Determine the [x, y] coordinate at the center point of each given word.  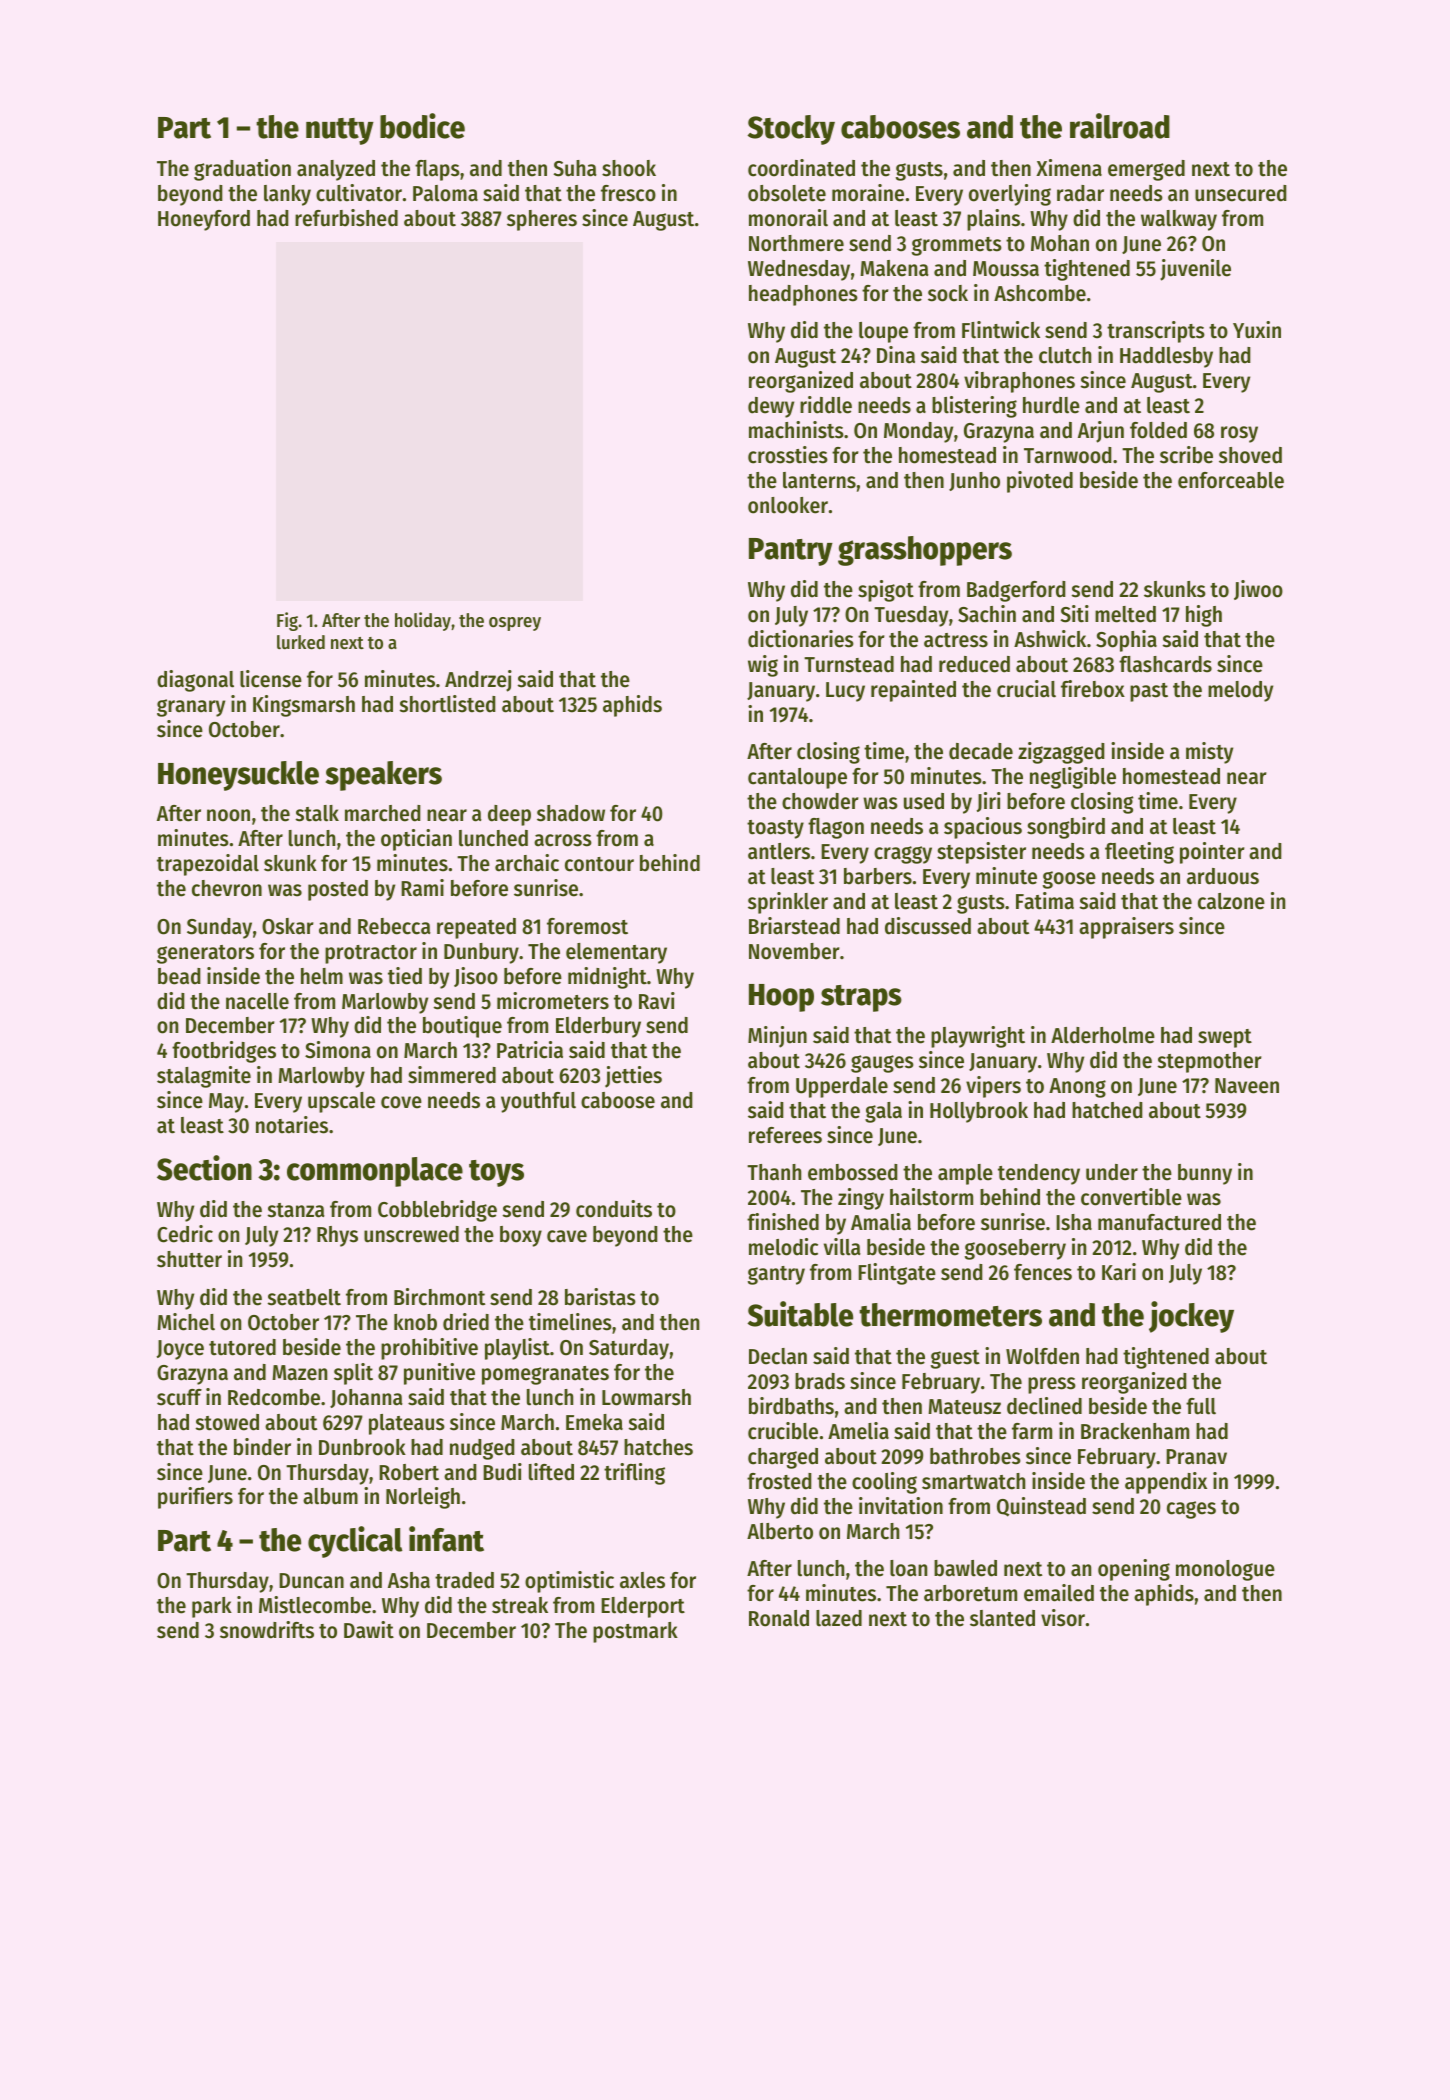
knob [415, 1322]
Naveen [1247, 1086]
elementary [616, 953]
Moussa [1006, 269]
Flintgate [897, 1274]
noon [228, 815]
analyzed [336, 170]
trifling [634, 1474]
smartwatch [973, 1481]
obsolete [787, 193]
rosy [1239, 434]
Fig [287, 621]
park [212, 1607]
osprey [515, 624]
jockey [1191, 1317]
